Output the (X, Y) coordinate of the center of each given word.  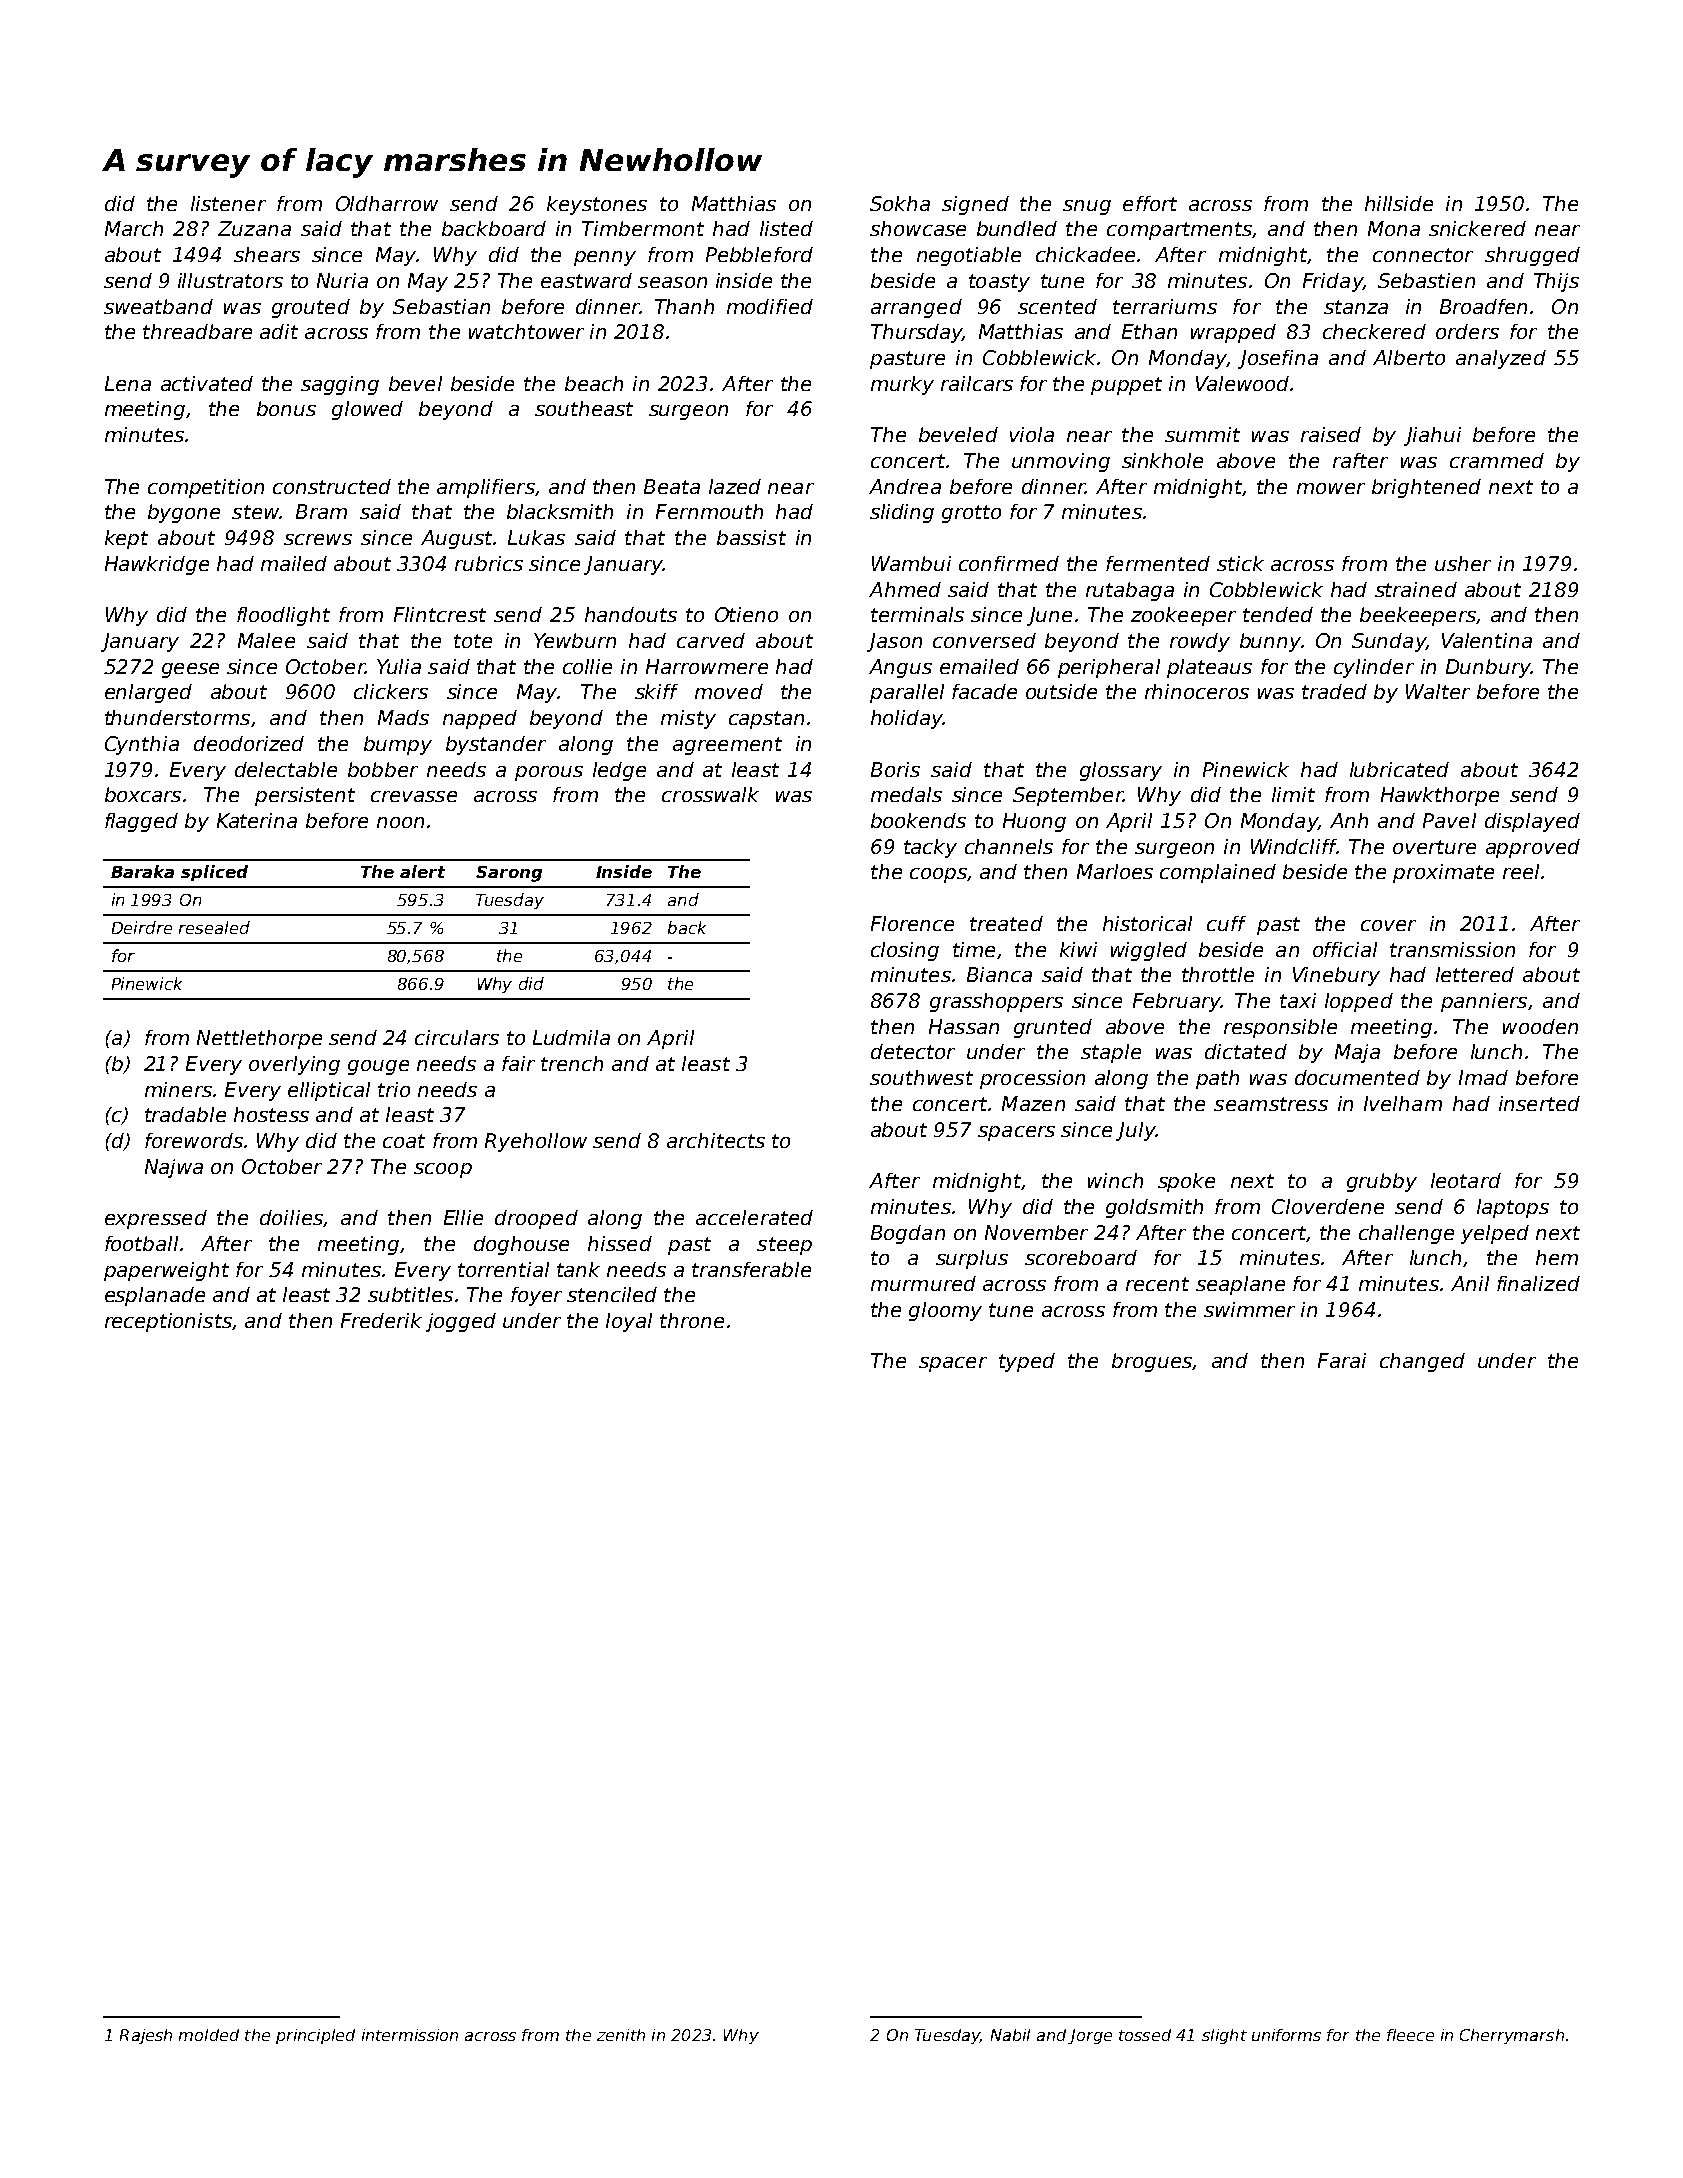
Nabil (1010, 2035)
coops (938, 875)
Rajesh (146, 2036)
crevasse (414, 796)
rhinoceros (1197, 691)
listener (228, 203)
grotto (971, 514)
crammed (1497, 460)
